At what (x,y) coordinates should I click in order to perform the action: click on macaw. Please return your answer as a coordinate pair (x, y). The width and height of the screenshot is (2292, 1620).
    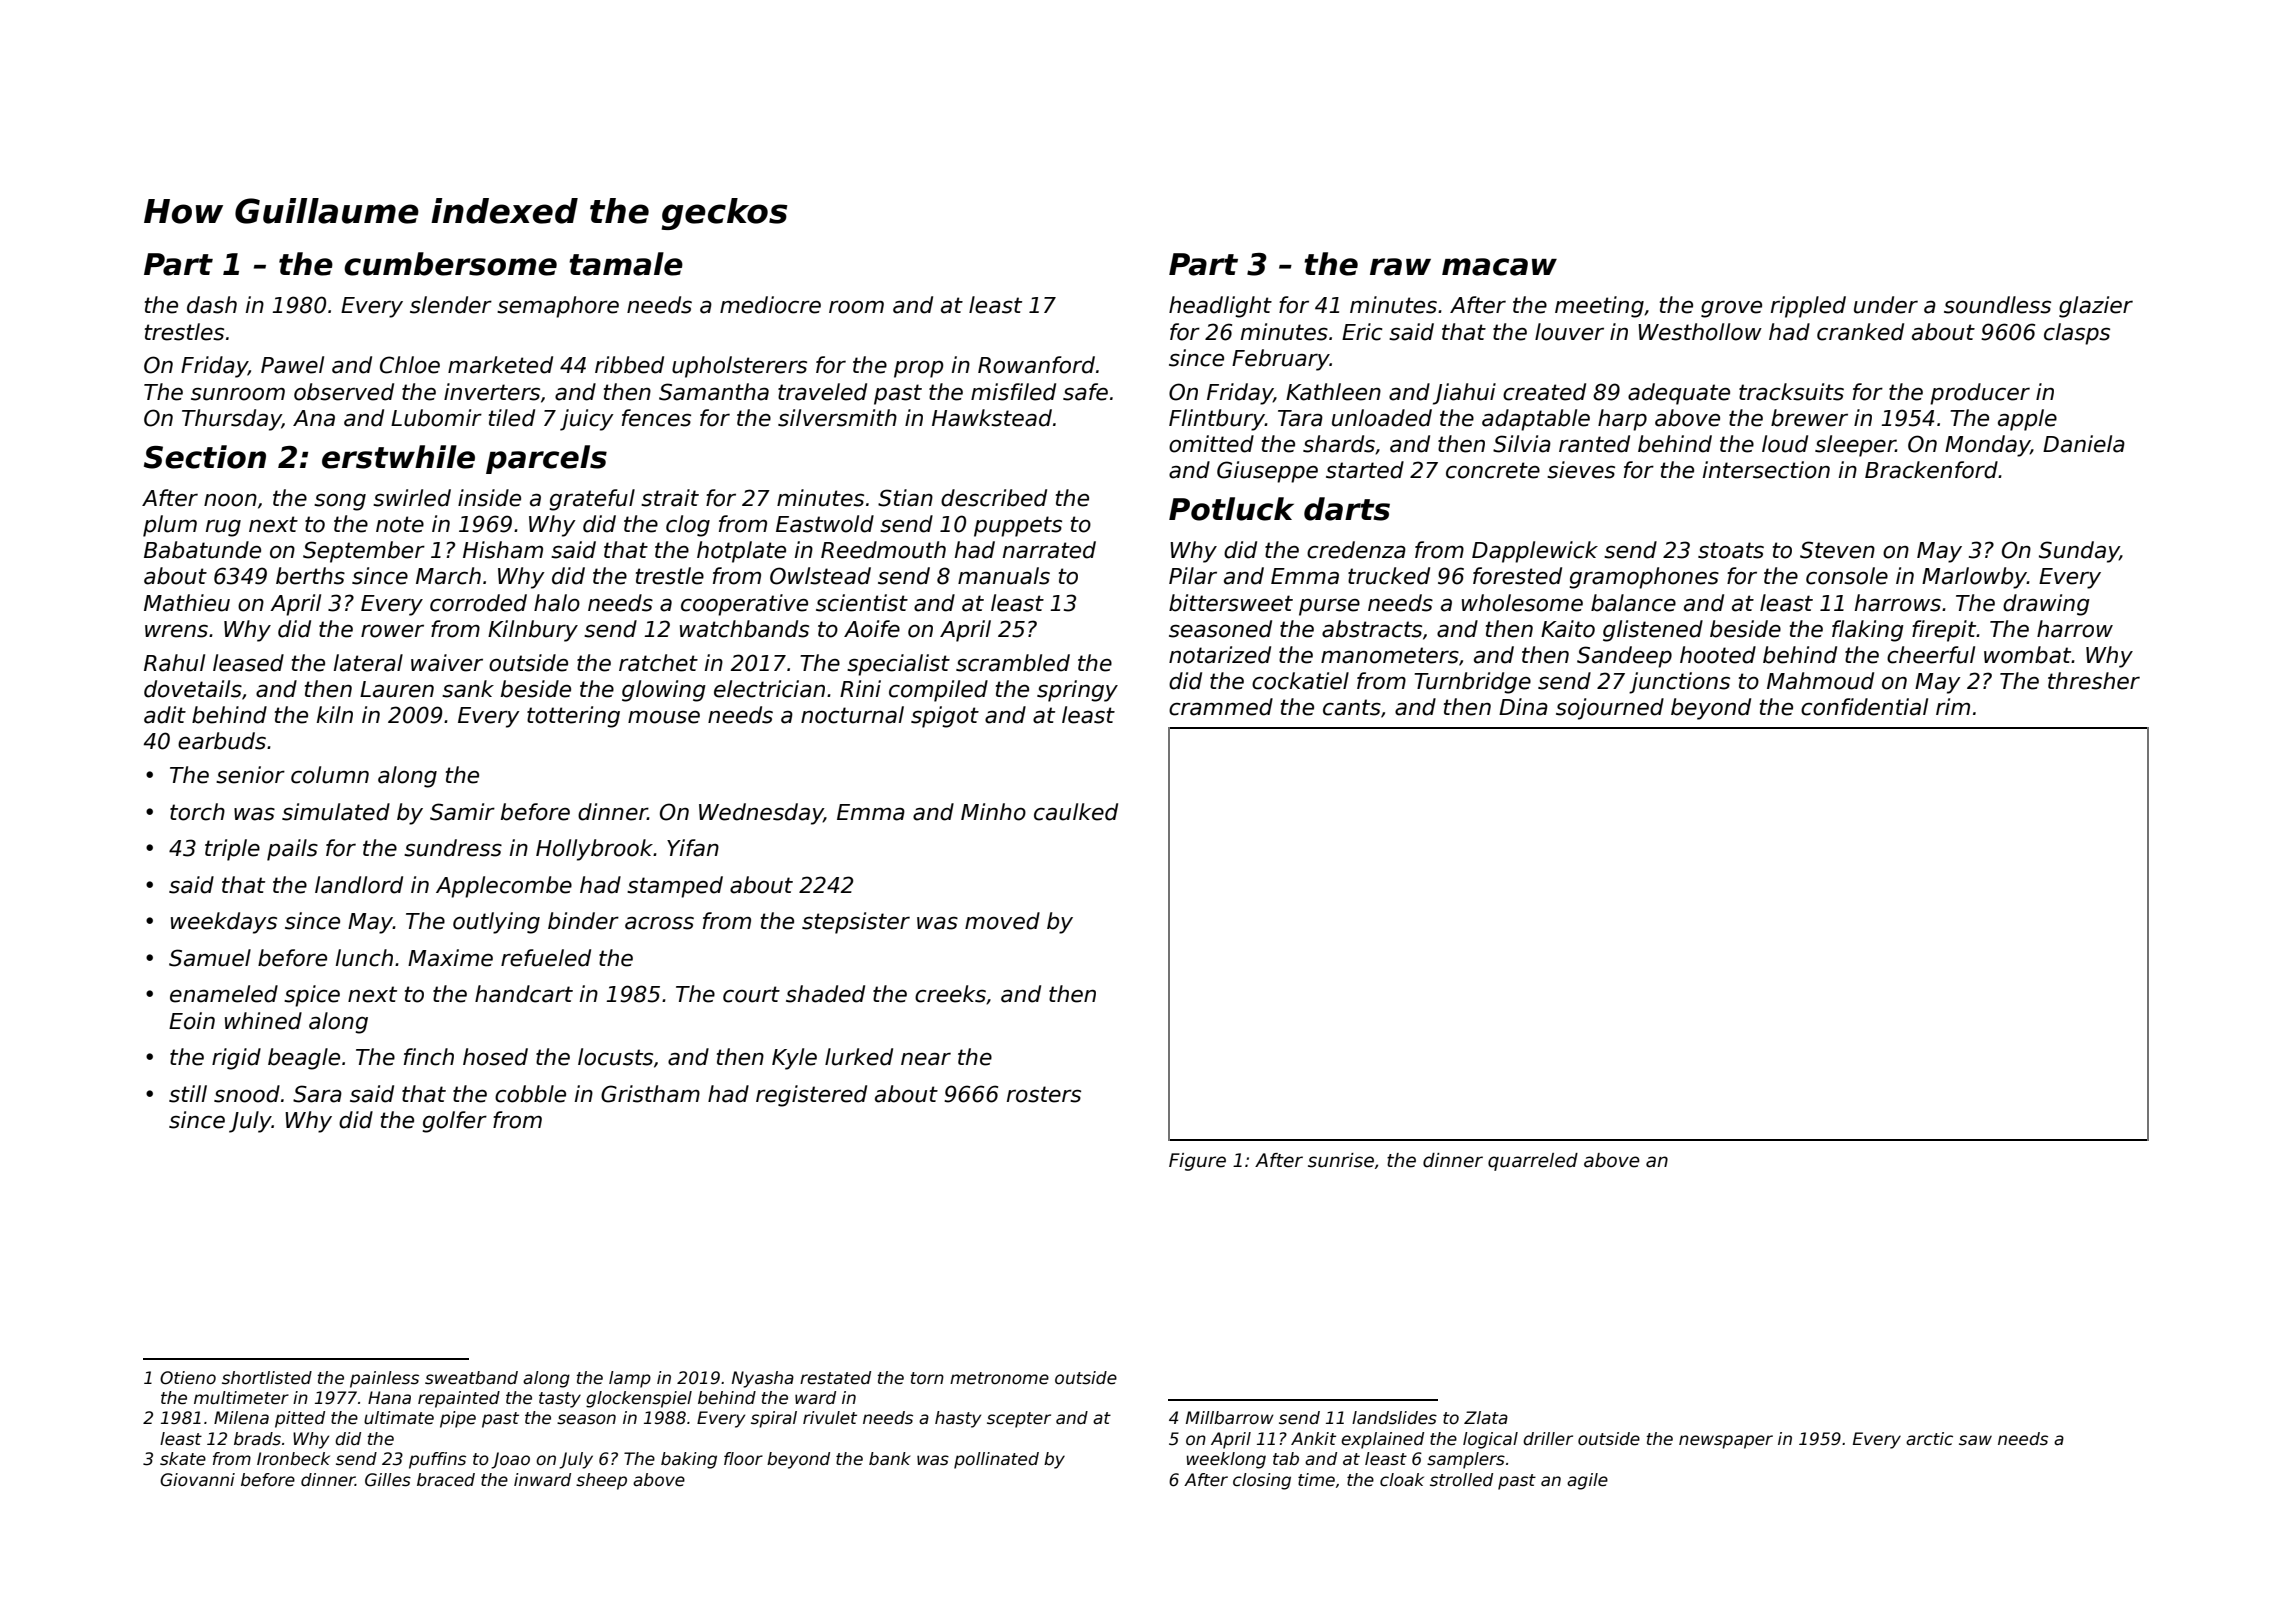
    Looking at the image, I should click on (1499, 267).
